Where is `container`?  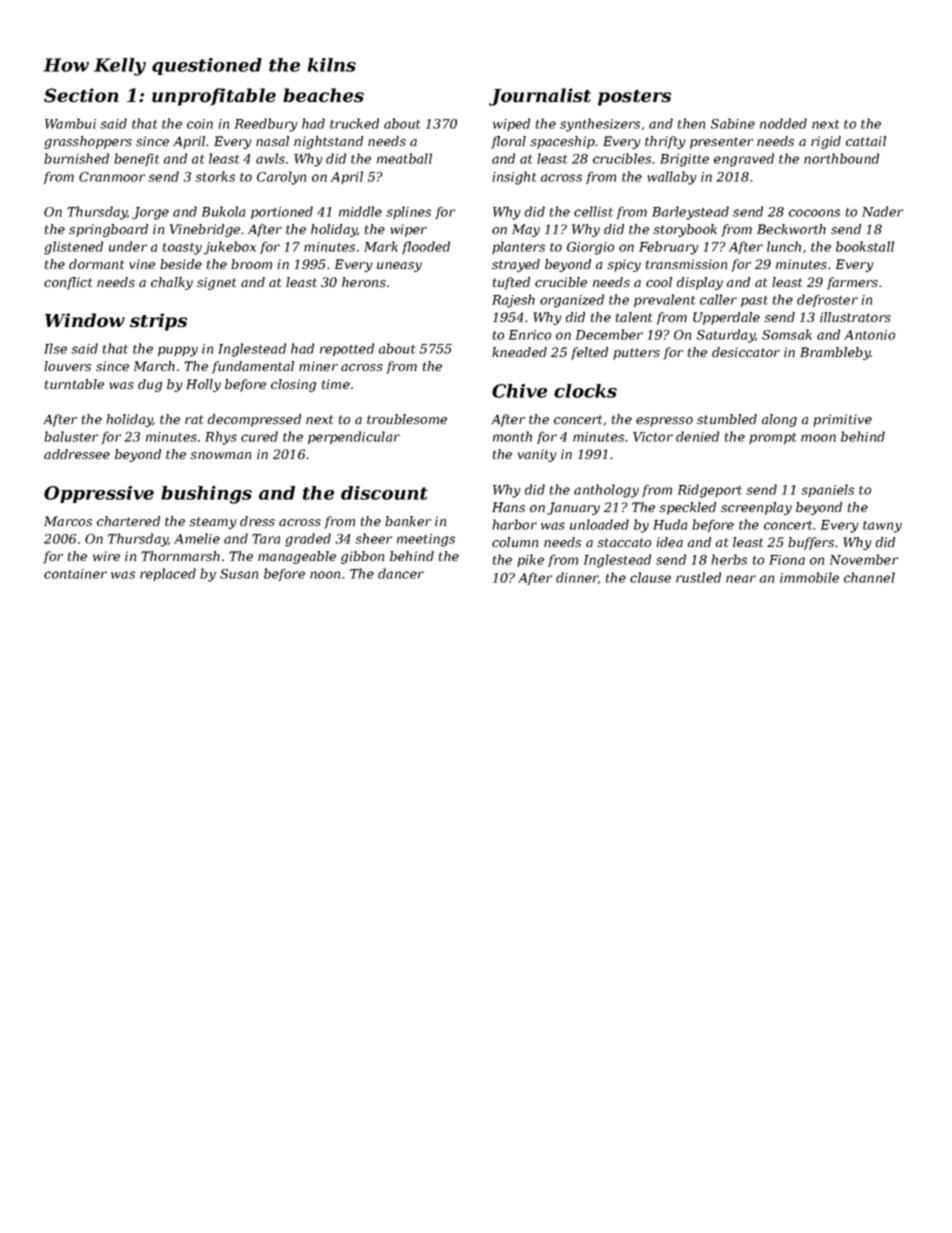 container is located at coordinates (75, 574).
